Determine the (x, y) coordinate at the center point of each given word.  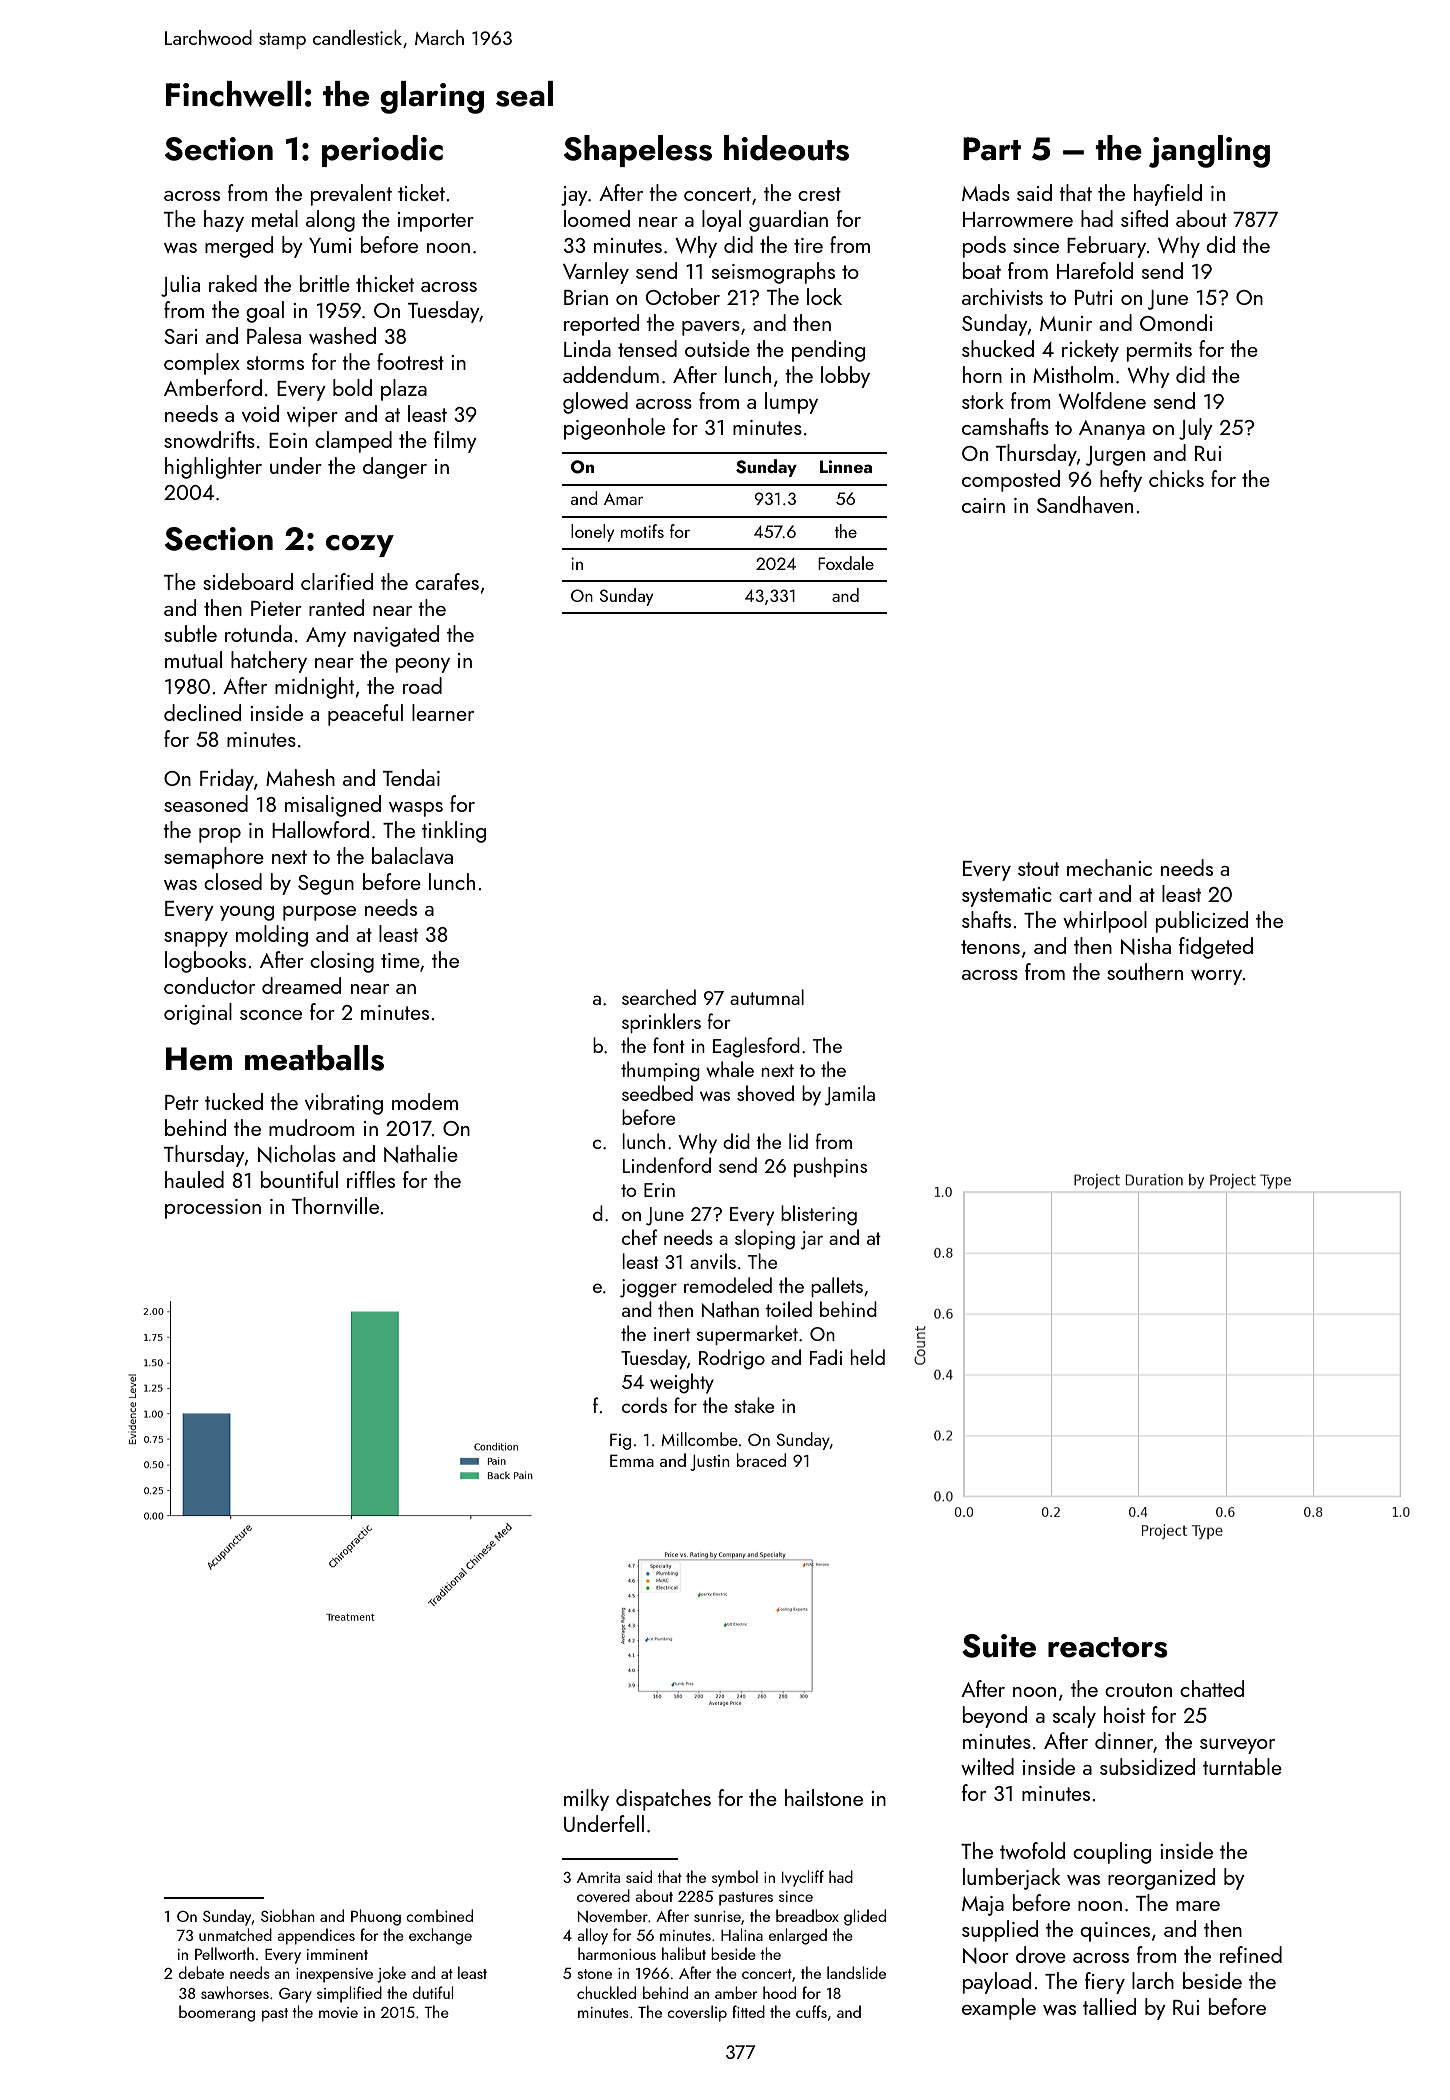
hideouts (786, 148)
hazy (224, 221)
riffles (371, 1179)
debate (201, 1972)
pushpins (830, 1167)
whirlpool (1105, 922)
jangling (1209, 151)
